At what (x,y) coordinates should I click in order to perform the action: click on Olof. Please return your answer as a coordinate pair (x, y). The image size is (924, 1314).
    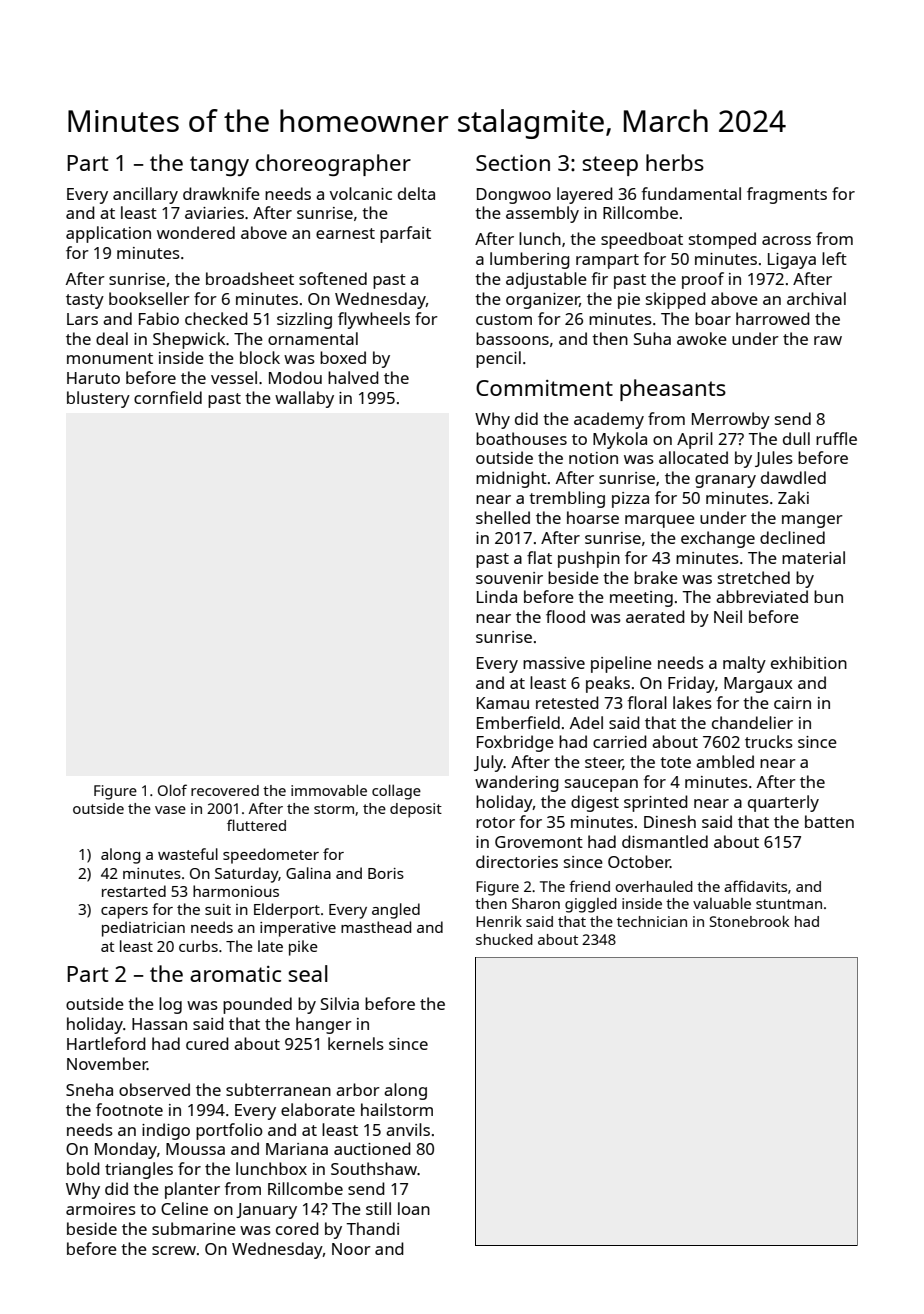
    Looking at the image, I should click on (172, 790).
